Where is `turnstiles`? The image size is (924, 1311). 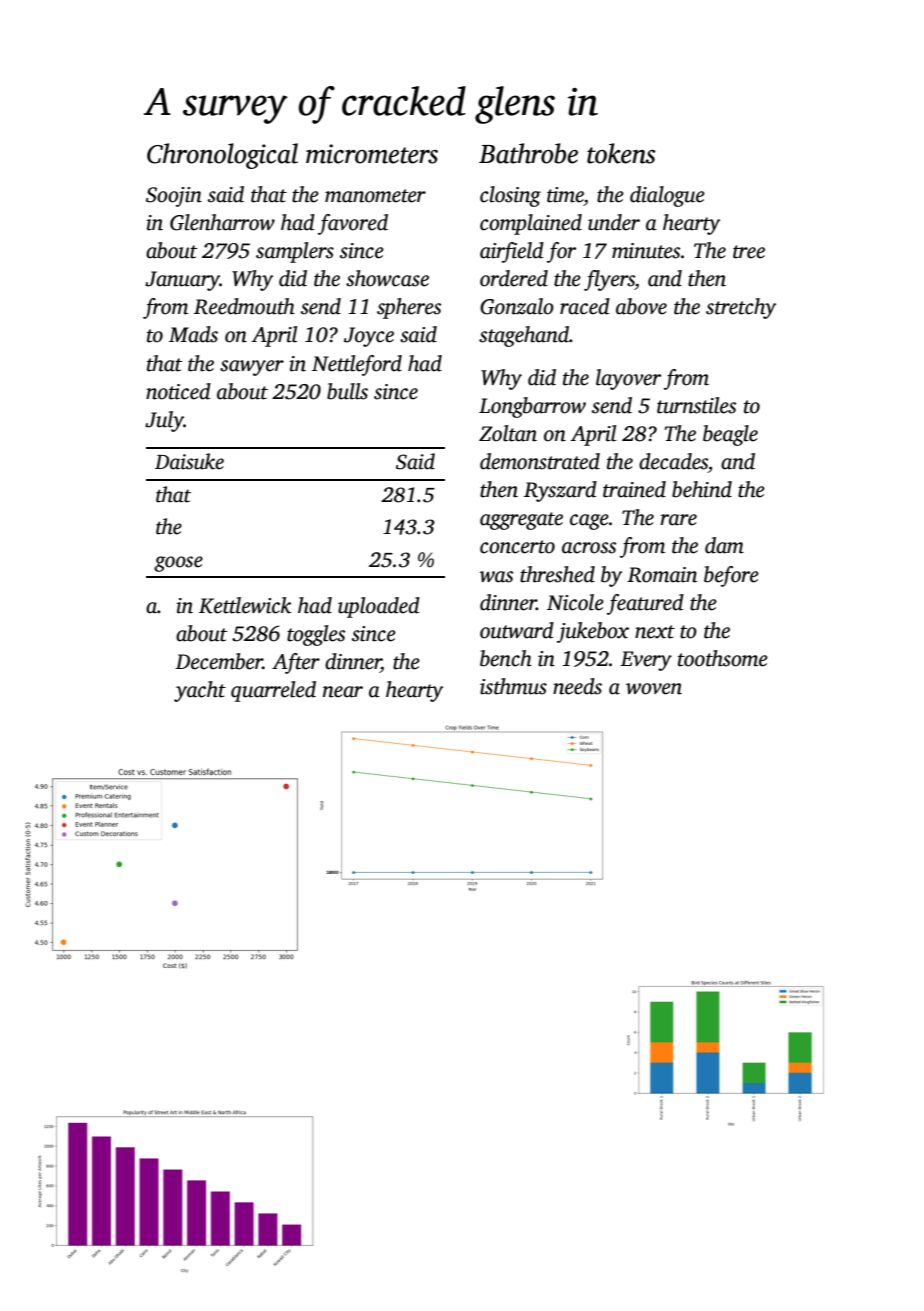 turnstiles is located at coordinates (696, 405).
